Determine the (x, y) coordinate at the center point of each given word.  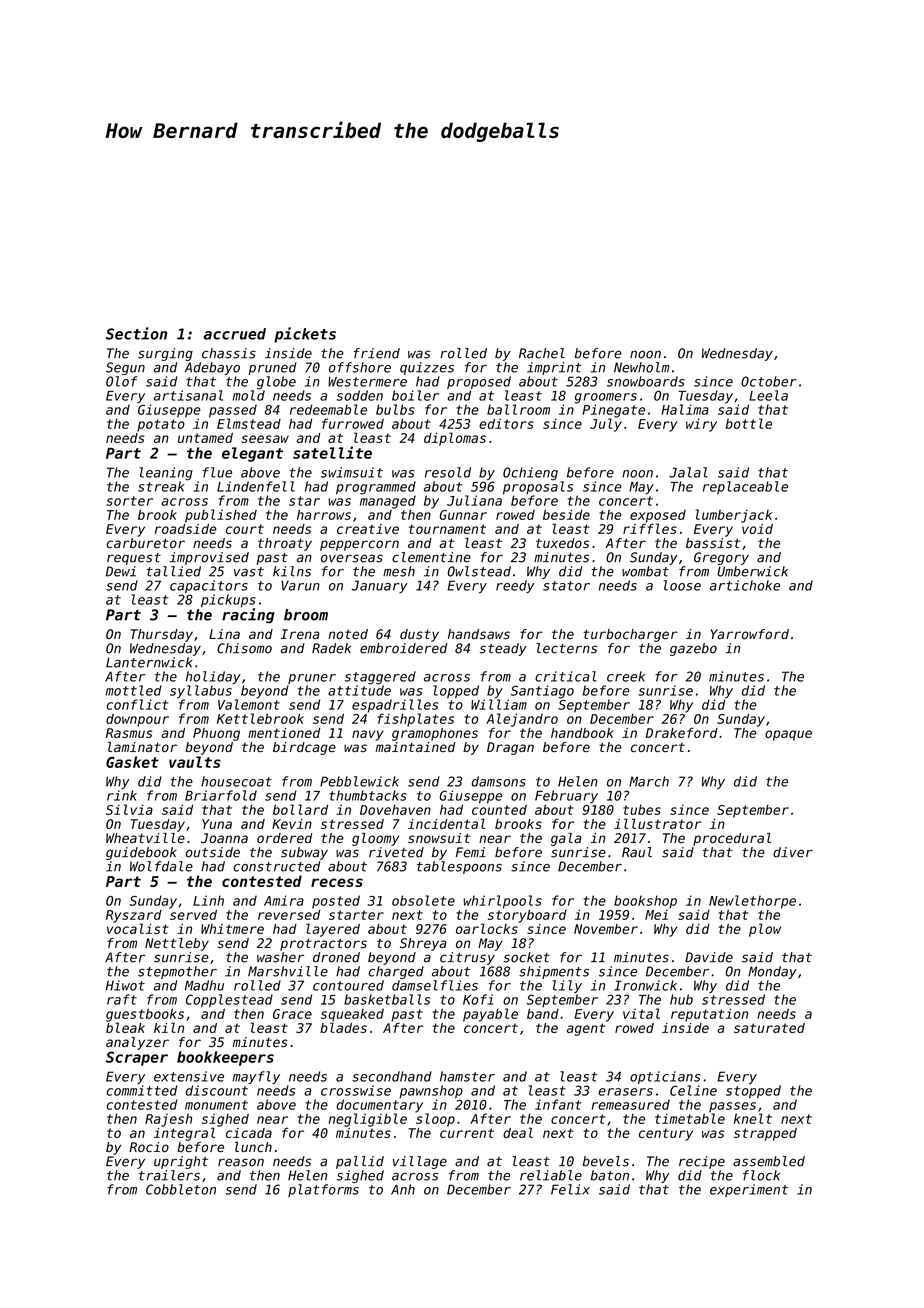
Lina (224, 634)
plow (765, 930)
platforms (323, 1190)
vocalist (137, 928)
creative (368, 529)
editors (506, 423)
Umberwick (753, 571)
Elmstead (249, 423)
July (606, 425)
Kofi (478, 999)
